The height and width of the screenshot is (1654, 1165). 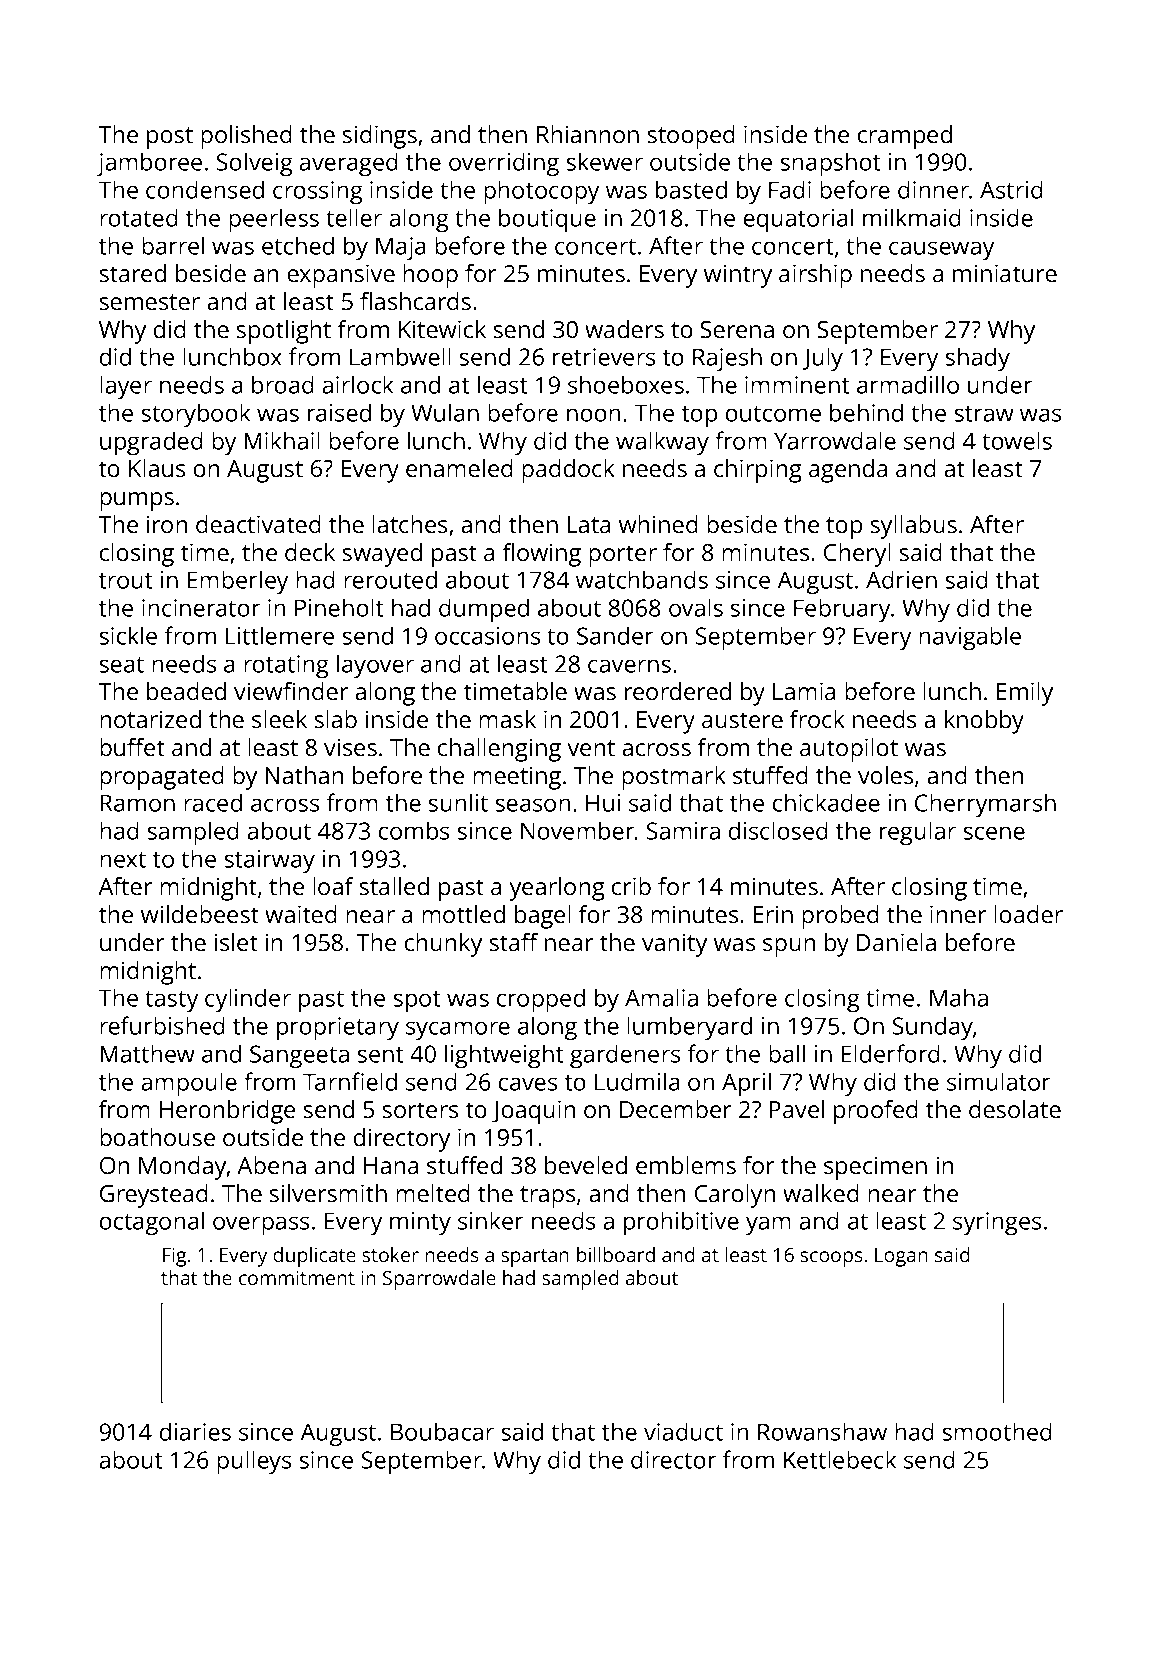 I want to click on navigable, so click(x=970, y=638).
